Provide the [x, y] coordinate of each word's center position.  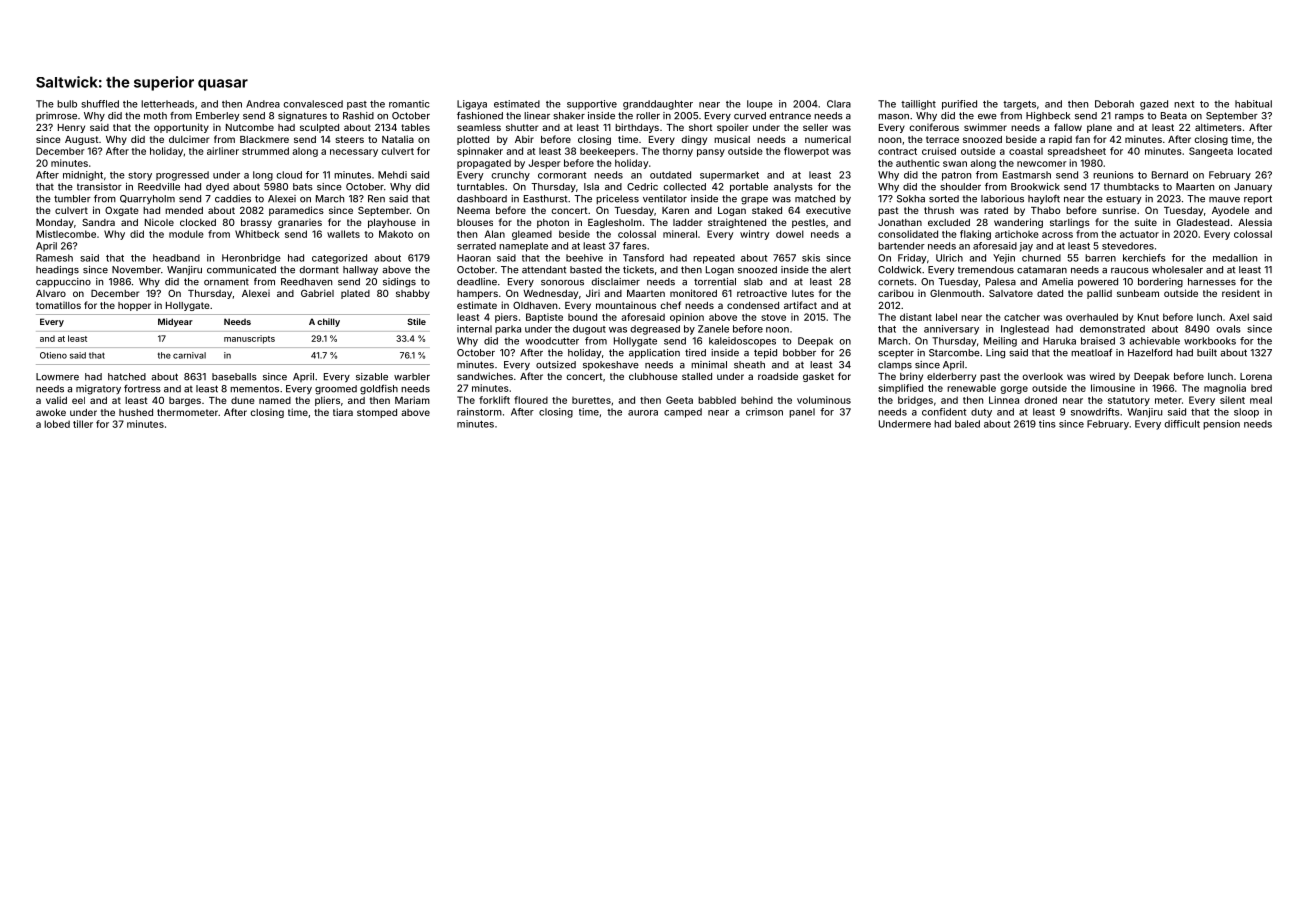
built [1207, 353]
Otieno [53, 355]
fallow [1068, 127]
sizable [372, 377]
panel [802, 413]
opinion [687, 318]
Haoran [474, 258]
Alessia [1255, 222]
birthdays [637, 128]
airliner [223, 151]
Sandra [98, 222]
